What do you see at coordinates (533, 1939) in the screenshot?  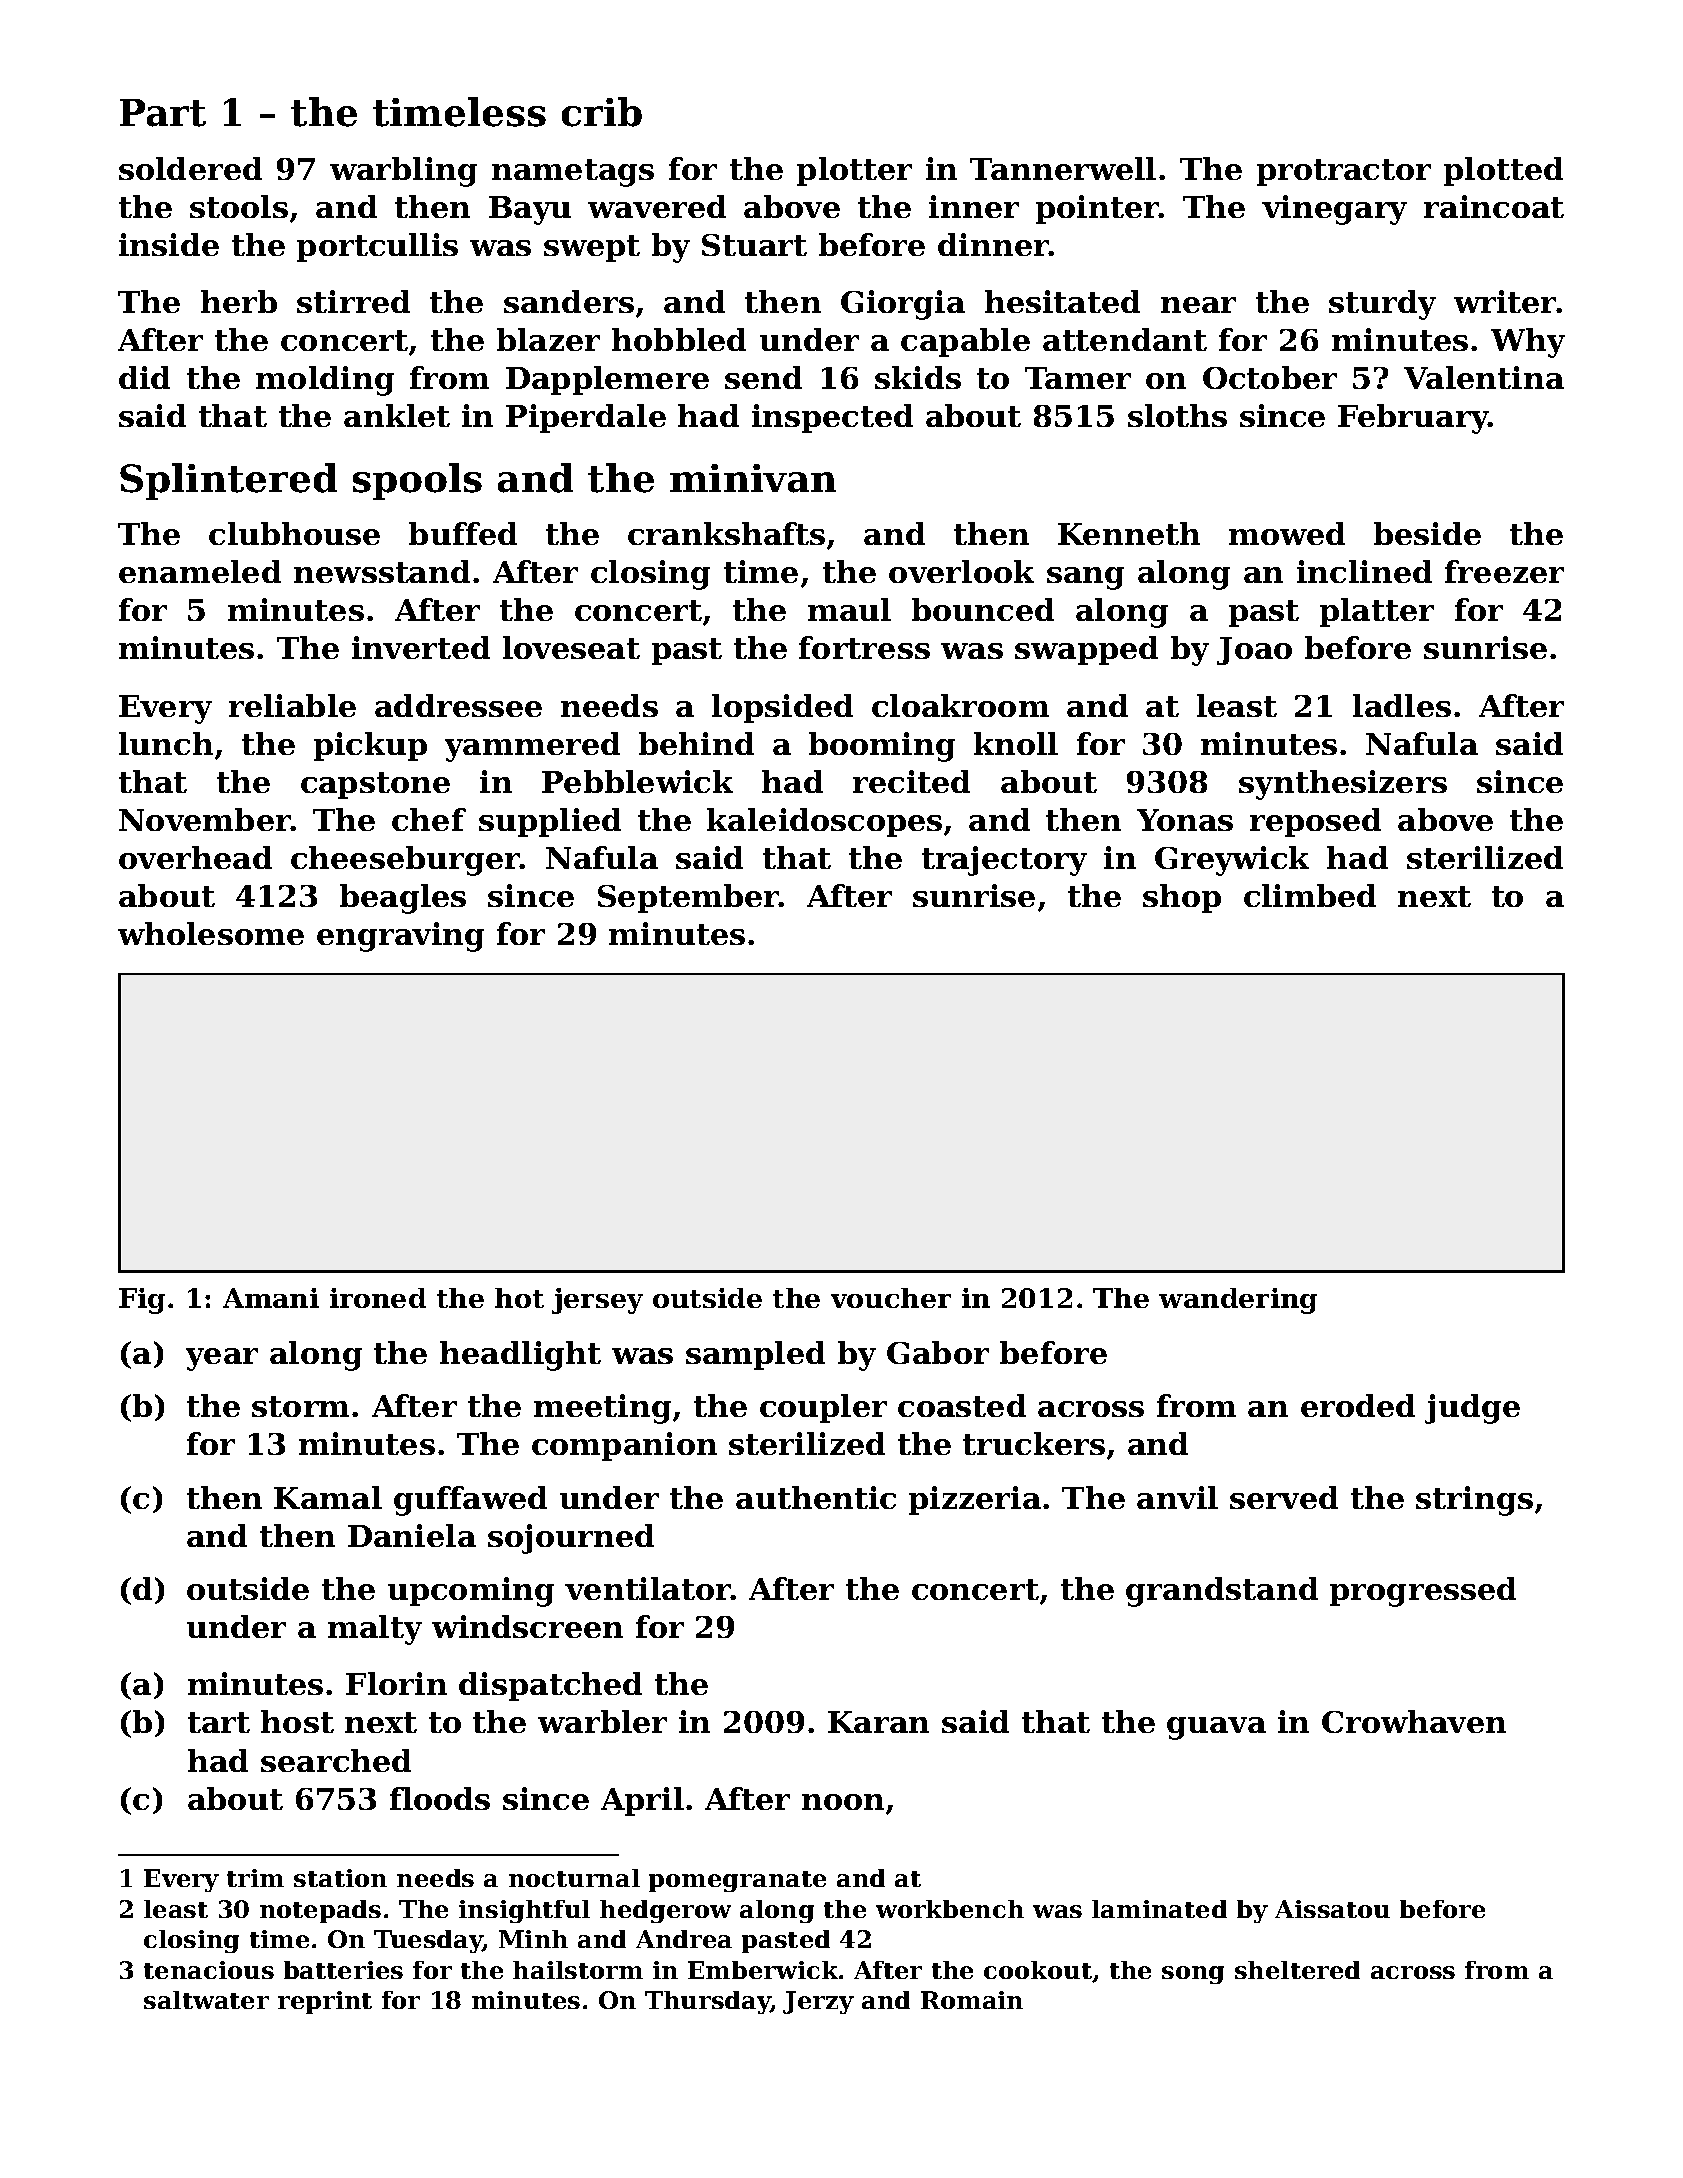 I see `Minh` at bounding box center [533, 1939].
